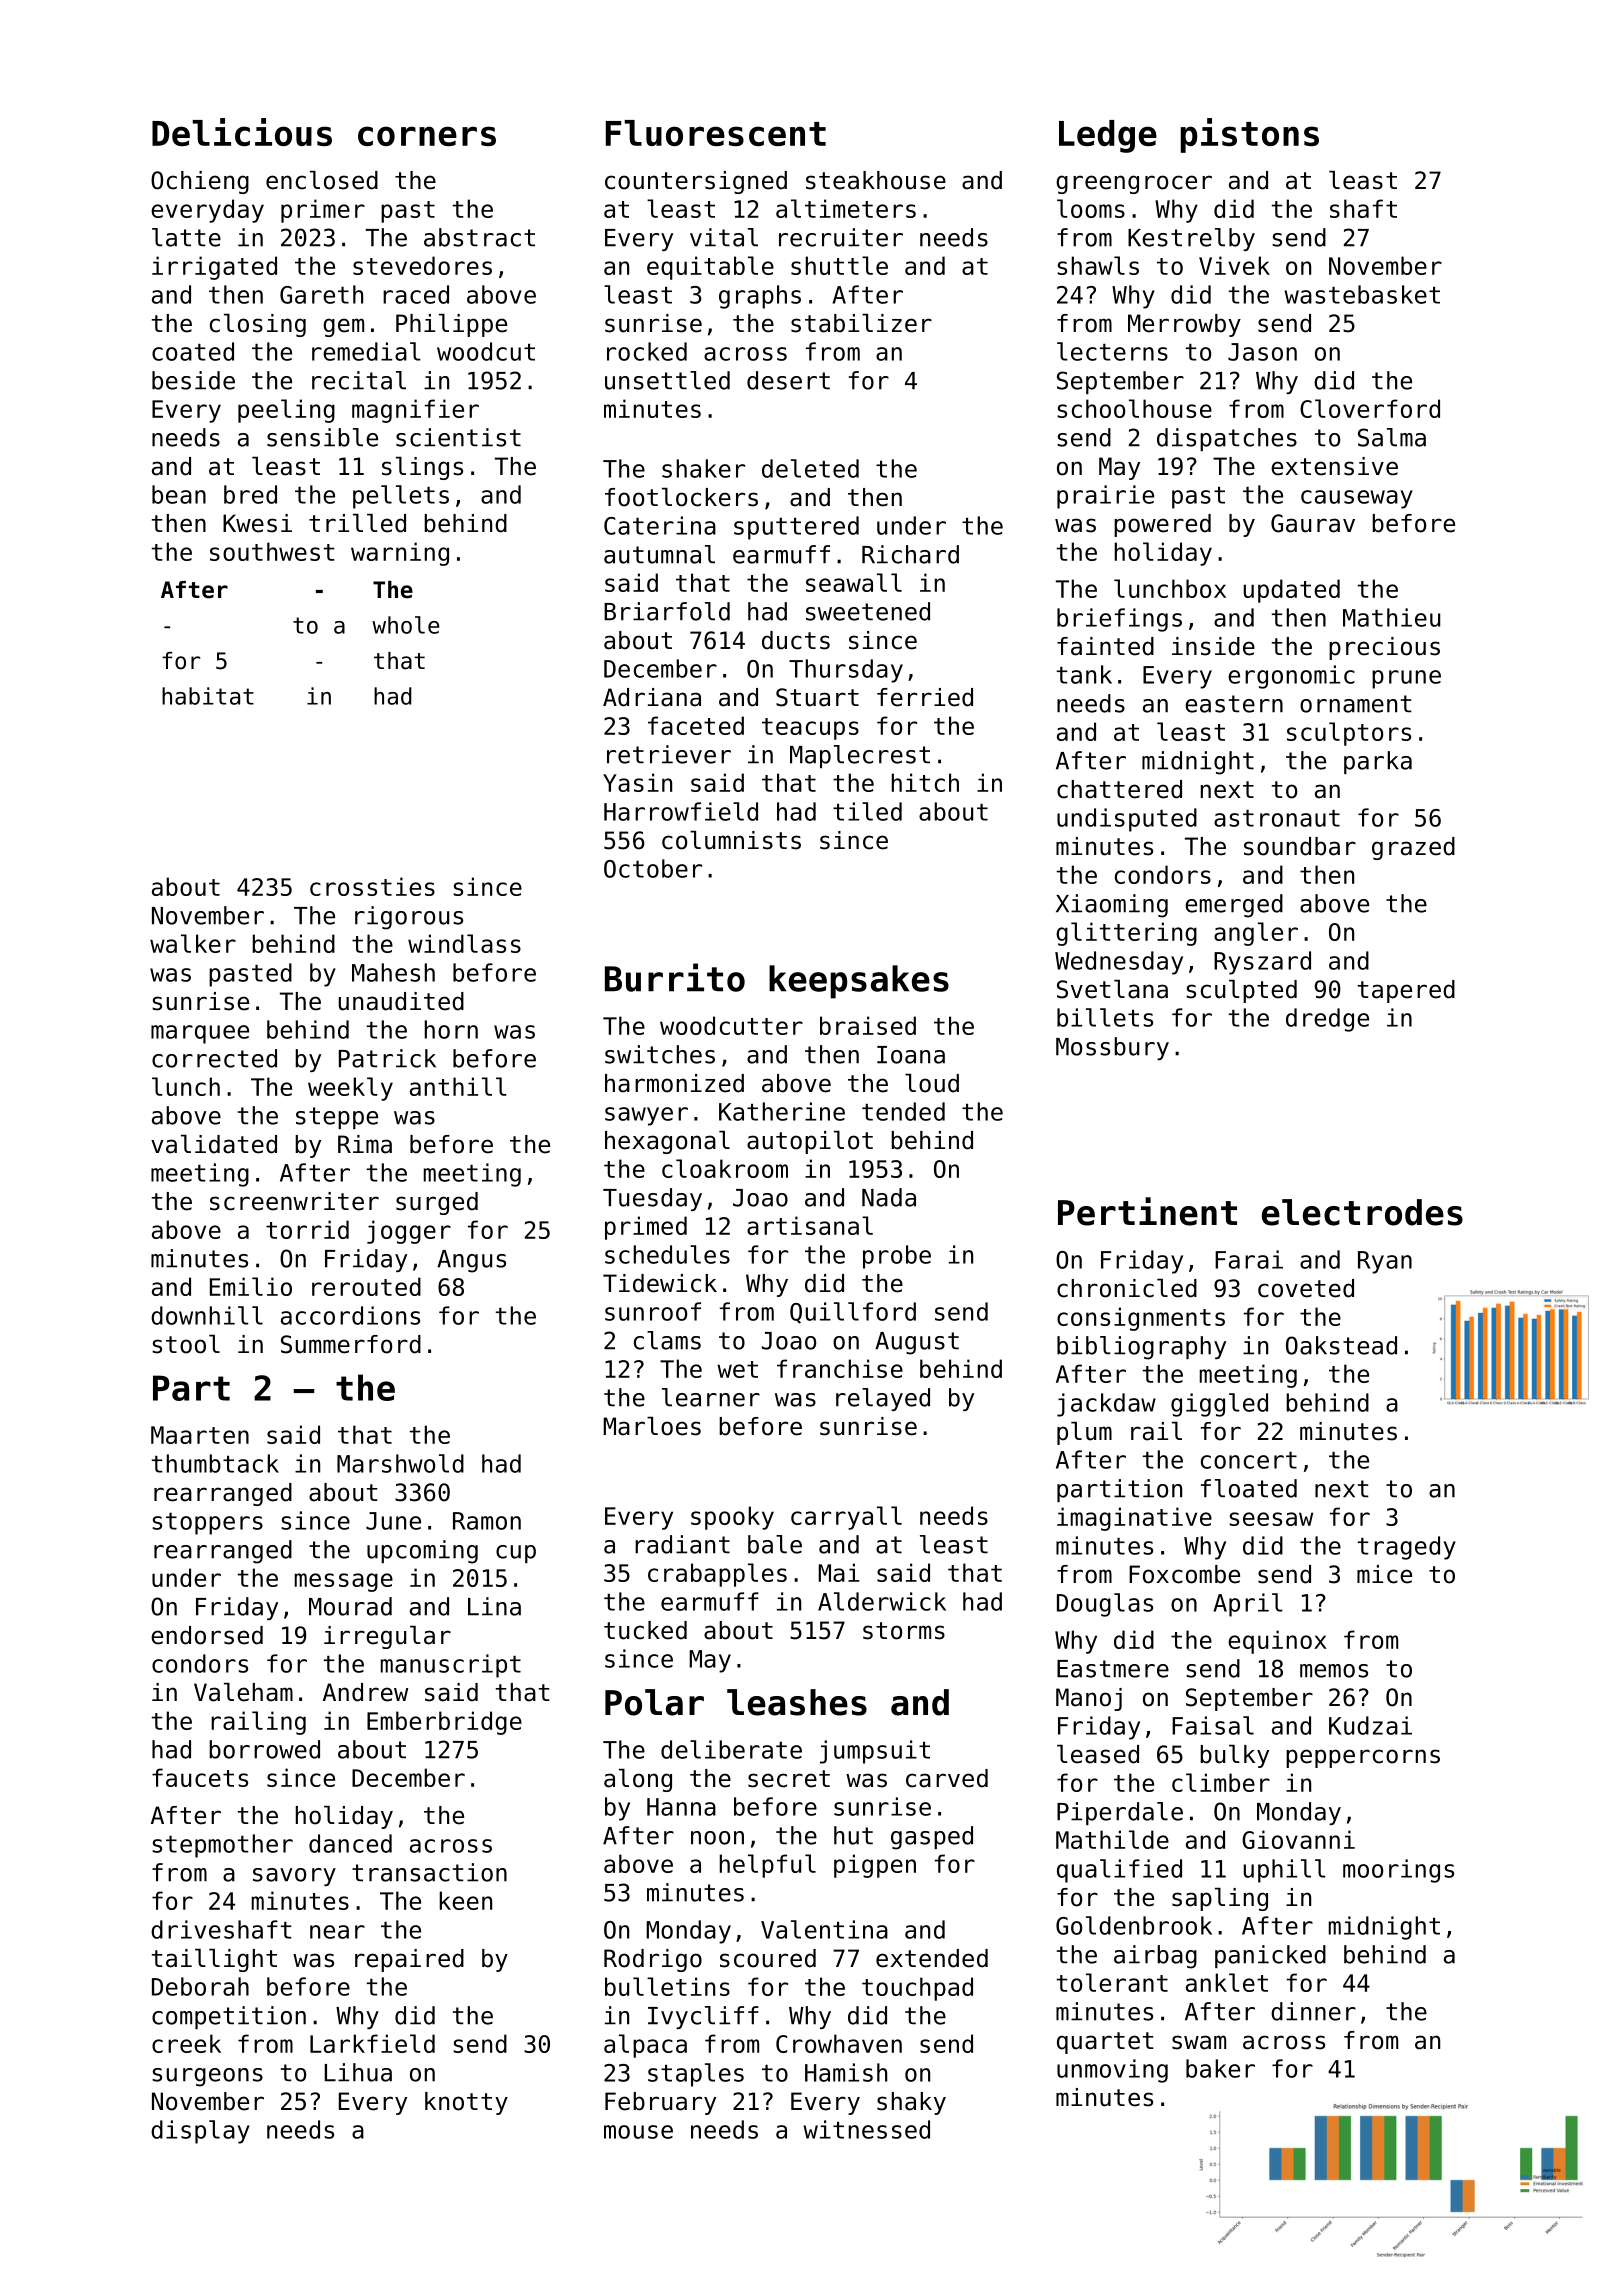 The image size is (1620, 2292). I want to click on baker, so click(1220, 2068).
